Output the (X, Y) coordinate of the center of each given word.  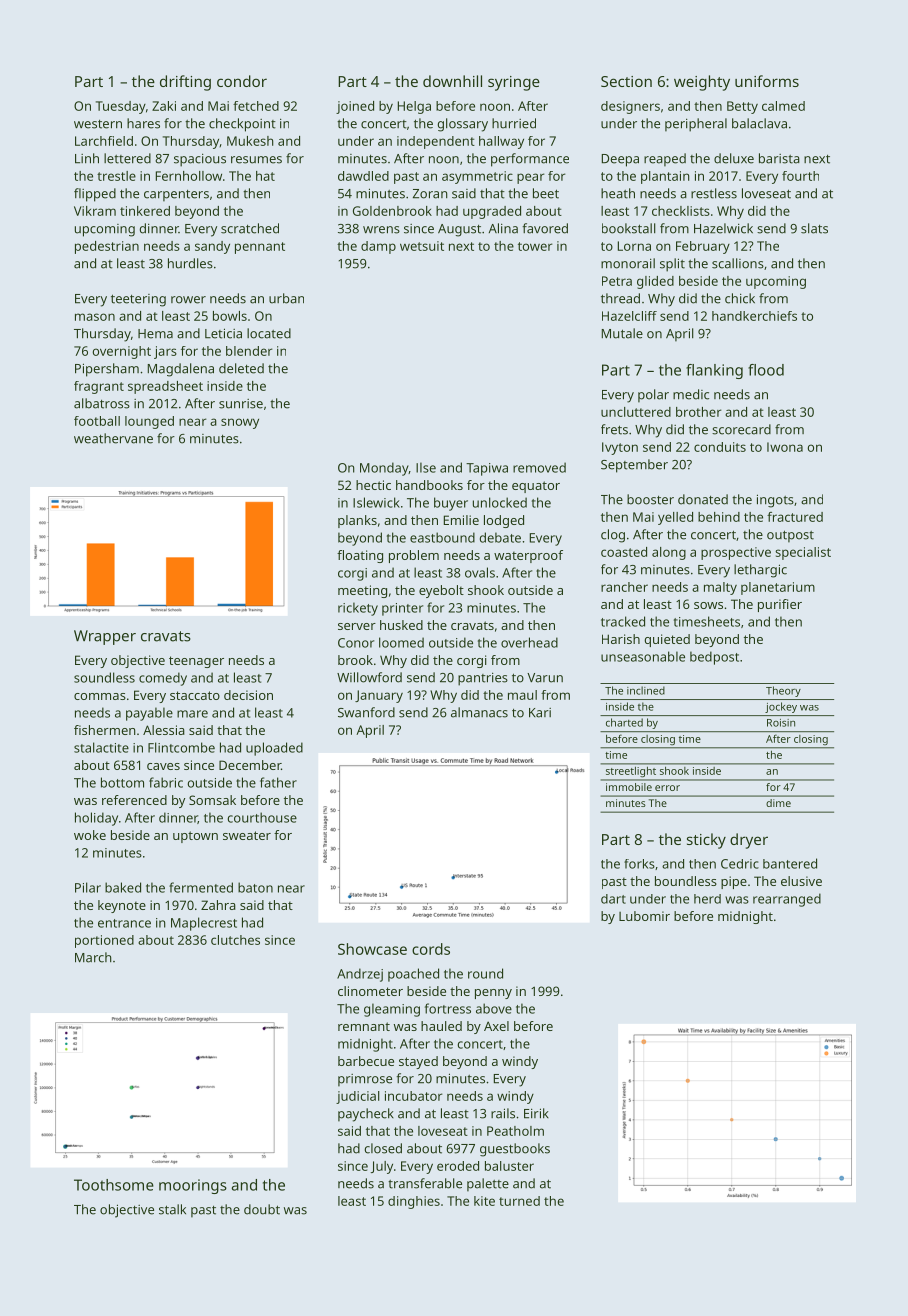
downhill (452, 81)
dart (613, 899)
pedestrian (107, 247)
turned (519, 1201)
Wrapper (105, 637)
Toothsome (114, 1185)
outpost (790, 536)
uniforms (767, 81)
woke (90, 835)
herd (707, 899)
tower (535, 246)
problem (414, 556)
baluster (509, 1166)
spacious (200, 160)
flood (766, 370)
